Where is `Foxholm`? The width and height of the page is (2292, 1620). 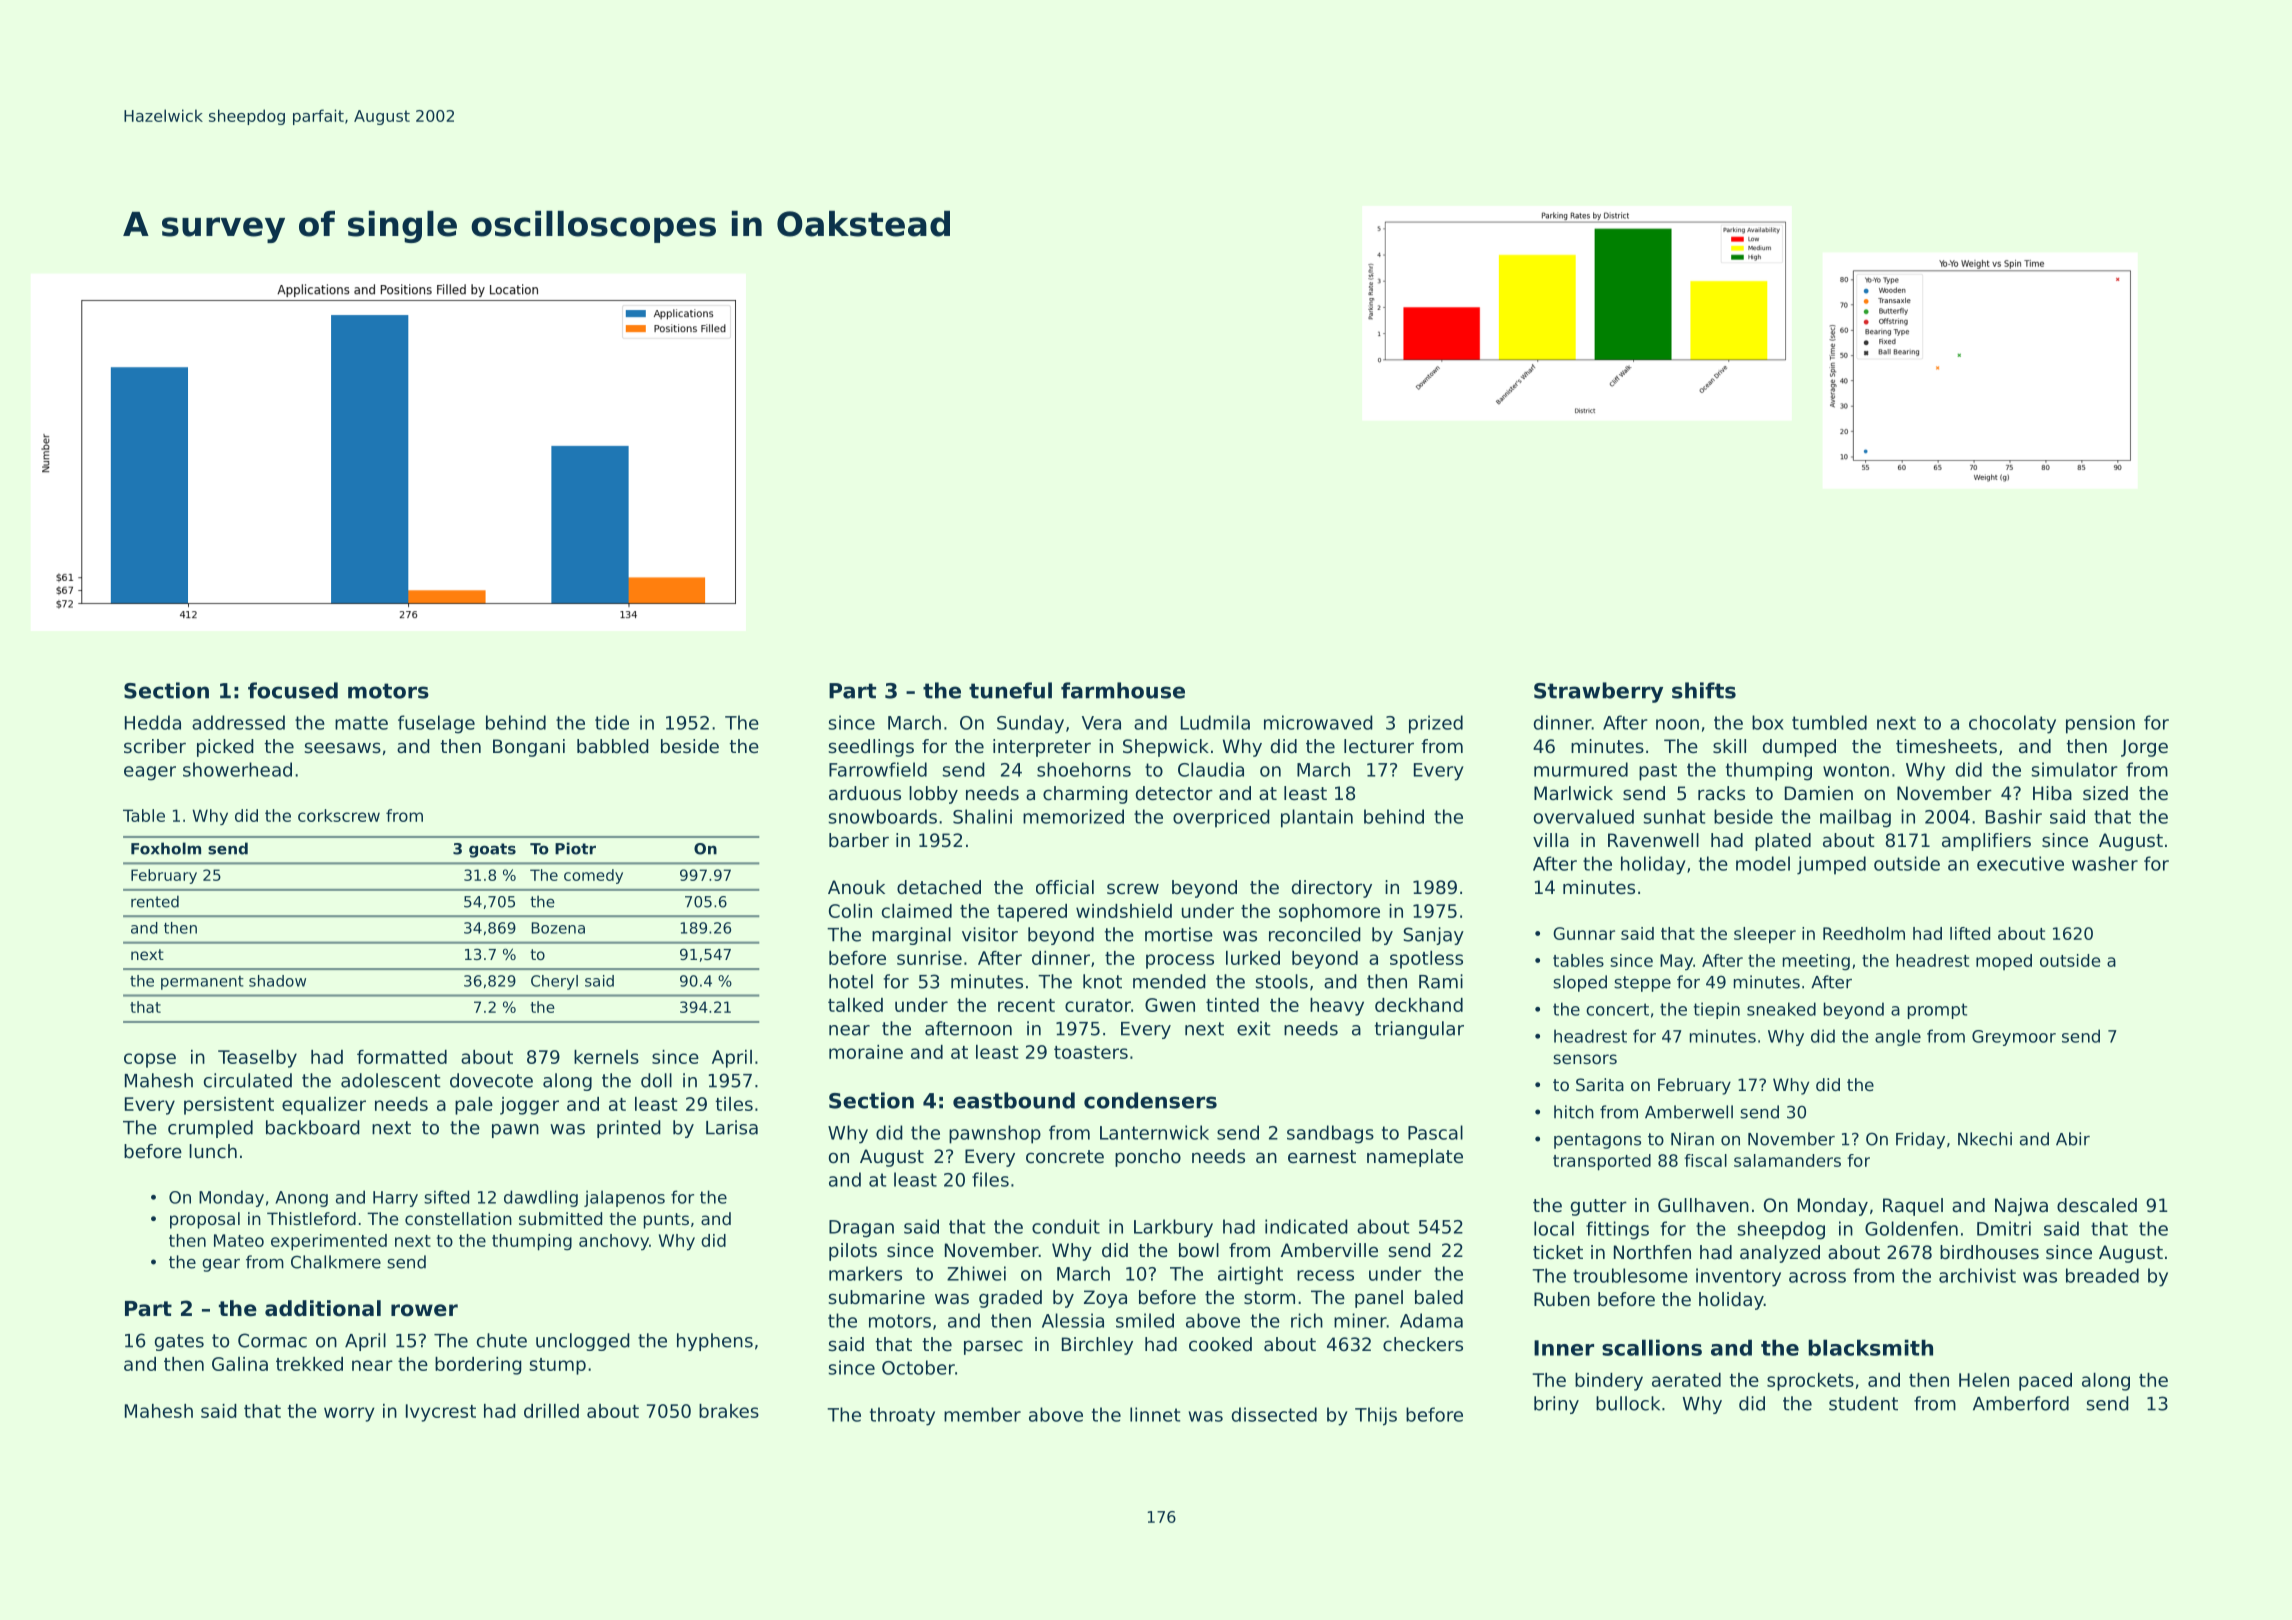 Foxholm is located at coordinates (166, 848).
